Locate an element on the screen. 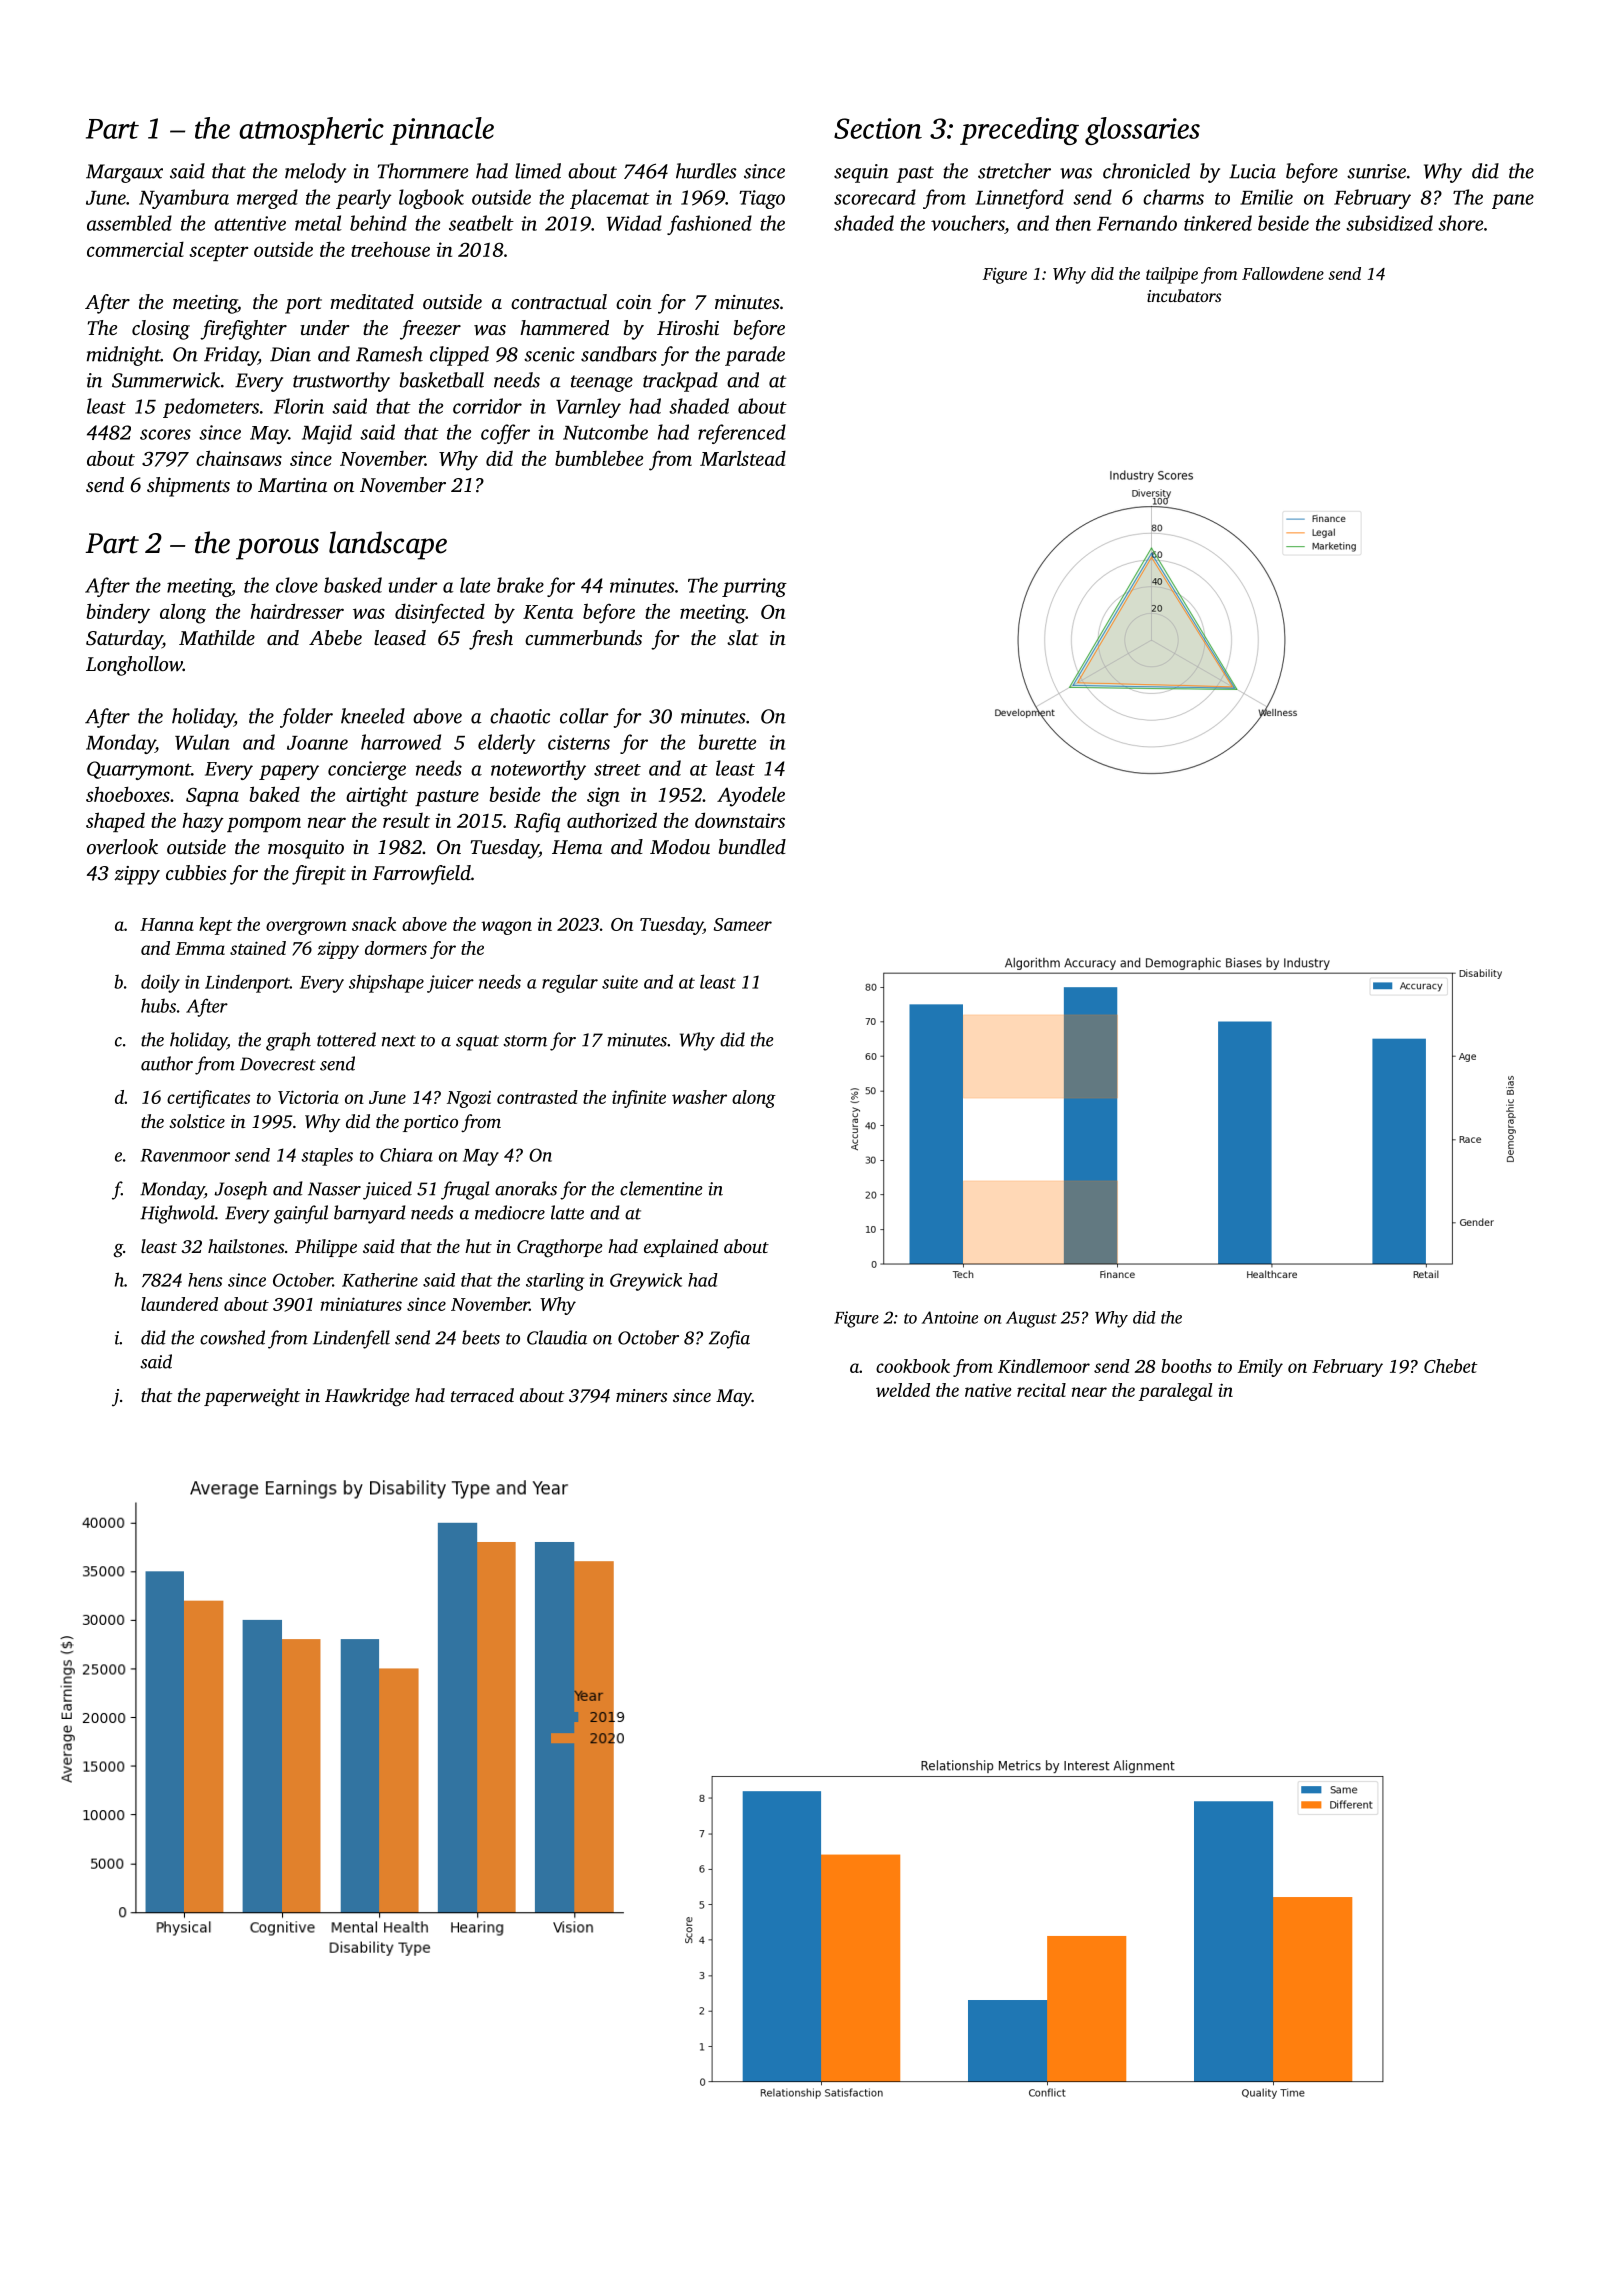 This screenshot has width=1620, height=2292. sunrise is located at coordinates (1376, 171).
